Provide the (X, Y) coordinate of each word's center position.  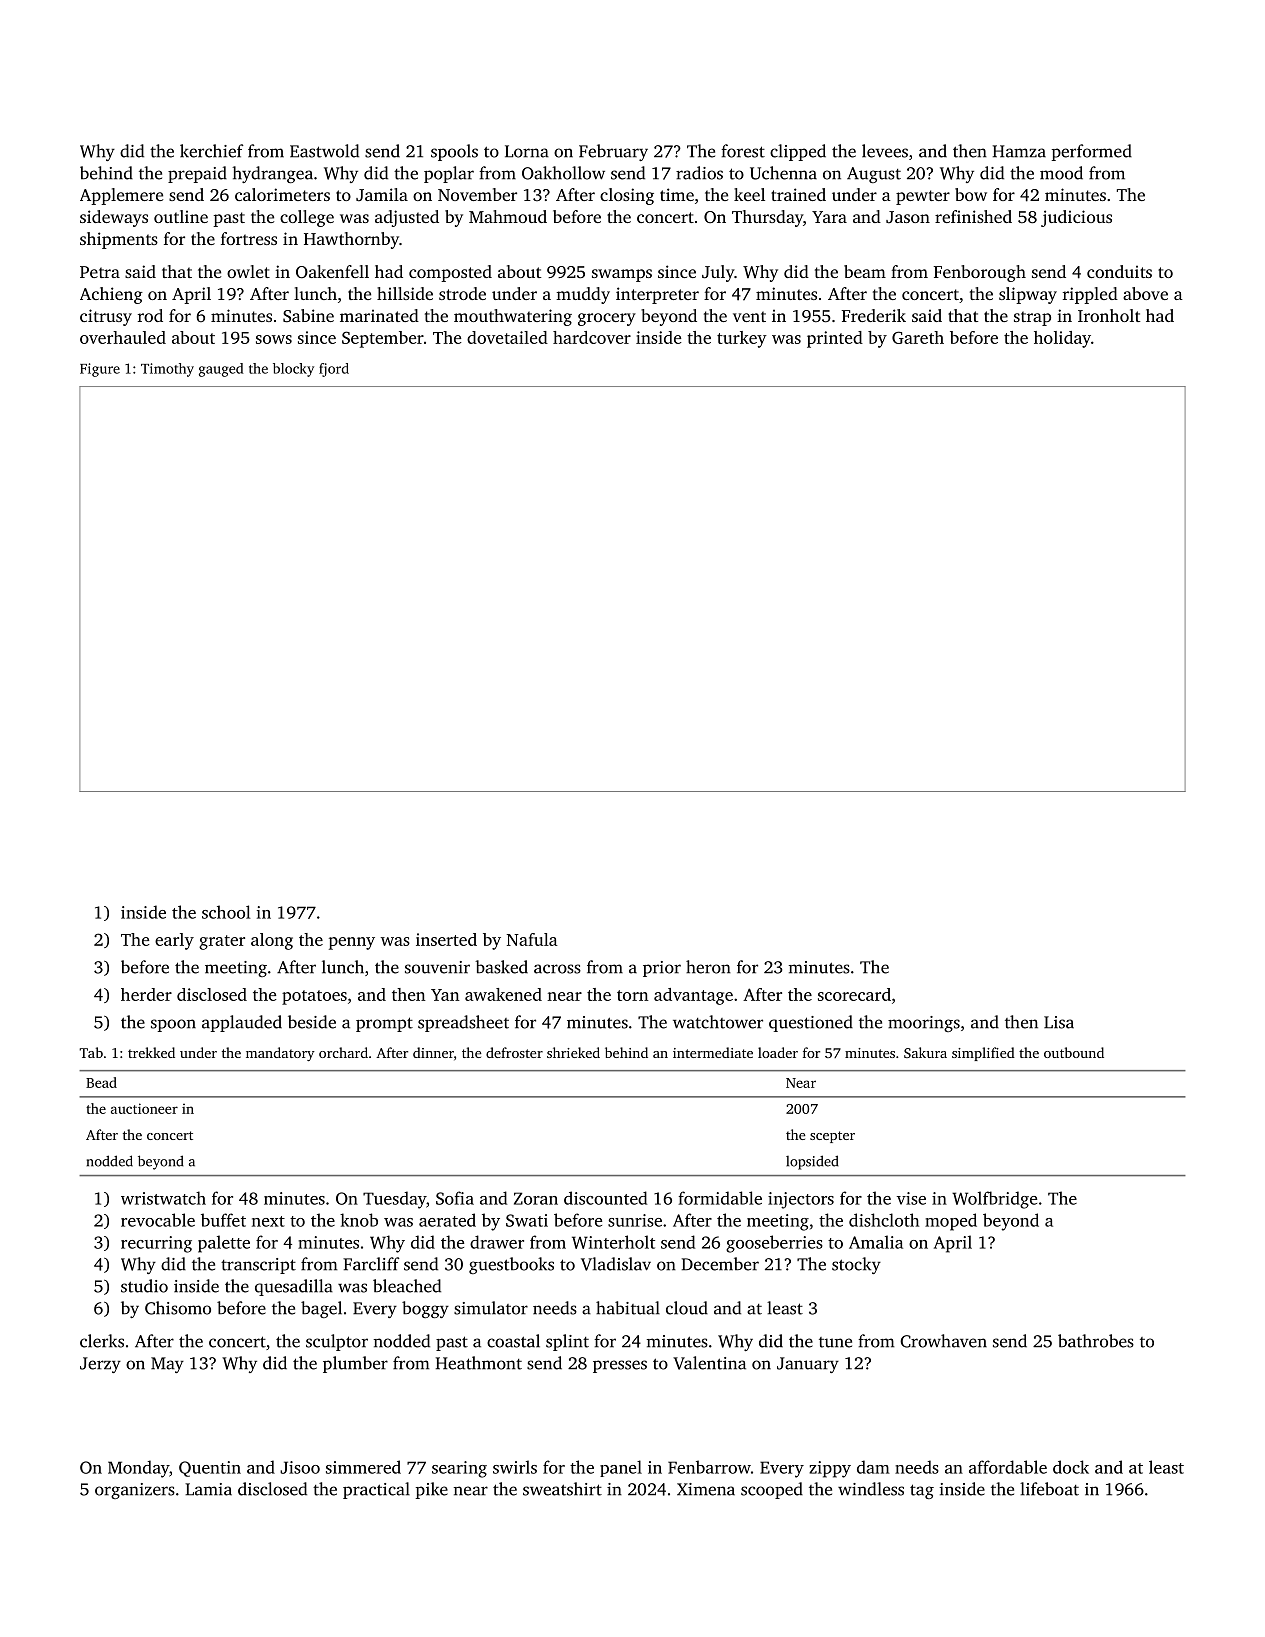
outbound (1074, 1052)
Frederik (874, 315)
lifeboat (1049, 1489)
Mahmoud (508, 216)
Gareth (918, 337)
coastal (513, 1341)
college (307, 218)
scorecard (854, 994)
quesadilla (294, 1287)
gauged (221, 370)
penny (352, 943)
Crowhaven (943, 1341)
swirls (515, 1467)
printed (835, 339)
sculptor (337, 1342)
